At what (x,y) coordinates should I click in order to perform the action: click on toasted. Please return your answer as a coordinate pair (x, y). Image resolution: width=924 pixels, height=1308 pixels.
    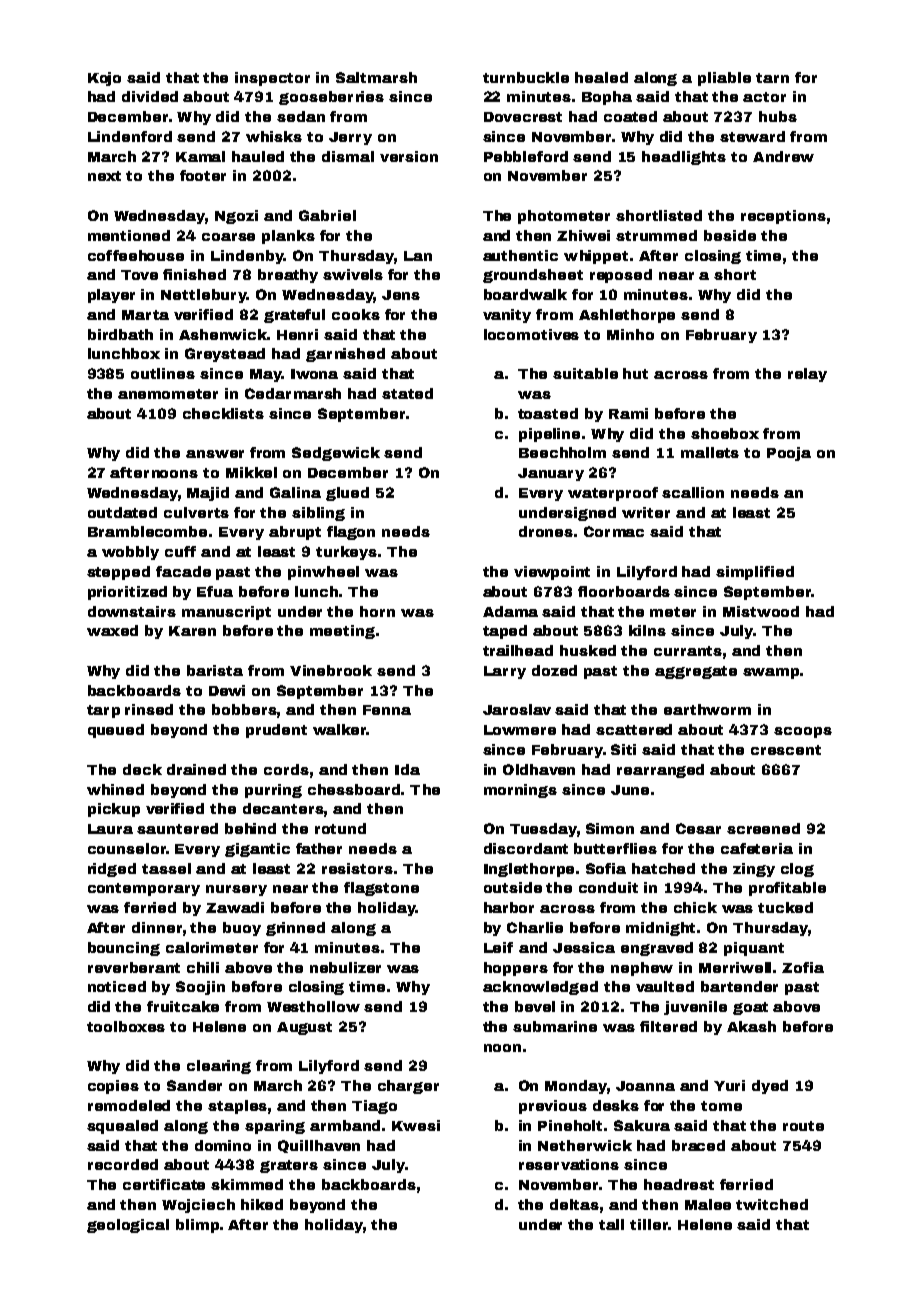
    Looking at the image, I should click on (548, 413).
